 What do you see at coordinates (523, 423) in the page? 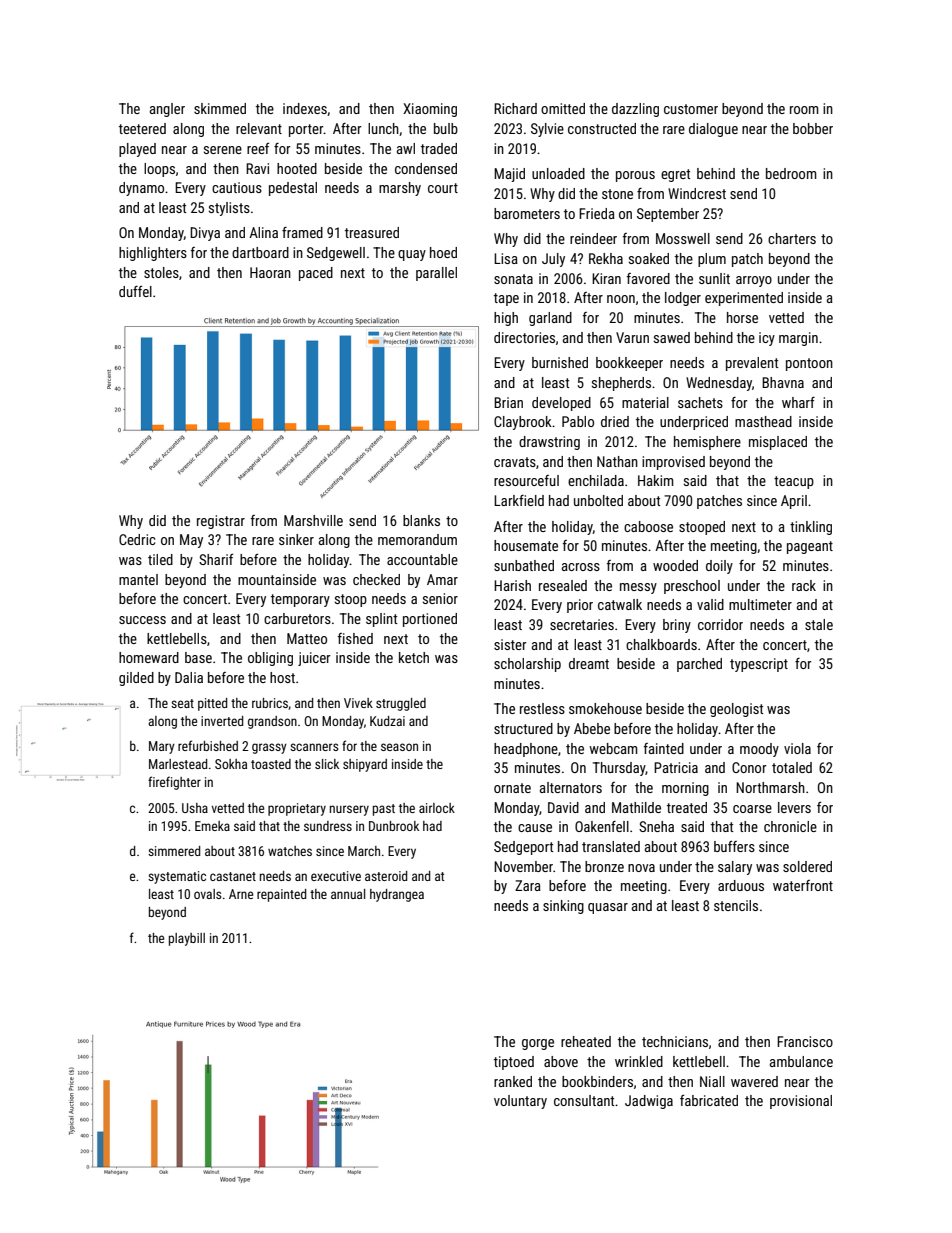
I see `Claybrook` at bounding box center [523, 423].
